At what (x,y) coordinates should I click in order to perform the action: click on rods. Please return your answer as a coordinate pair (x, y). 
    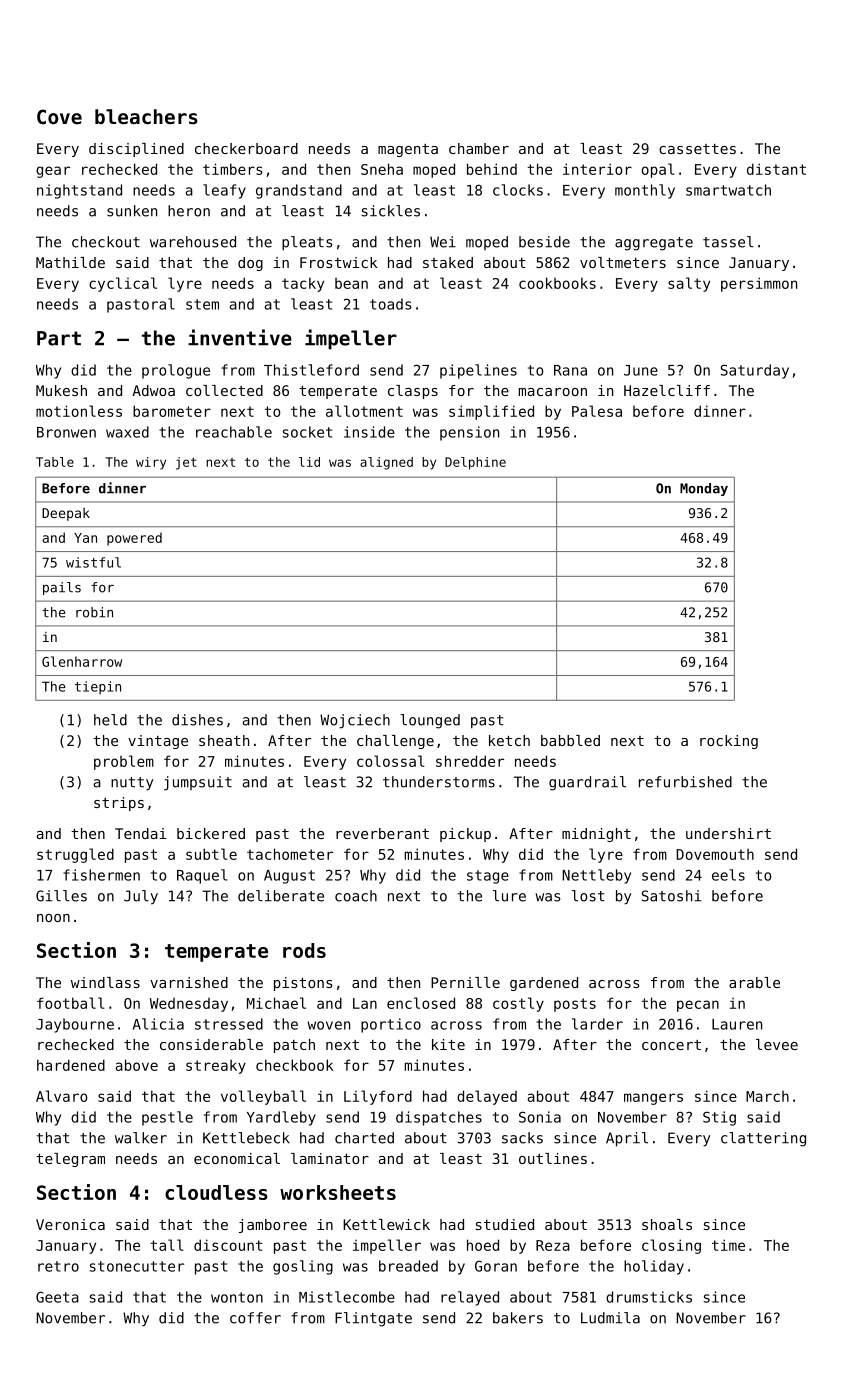
    Looking at the image, I should click on (304, 950).
